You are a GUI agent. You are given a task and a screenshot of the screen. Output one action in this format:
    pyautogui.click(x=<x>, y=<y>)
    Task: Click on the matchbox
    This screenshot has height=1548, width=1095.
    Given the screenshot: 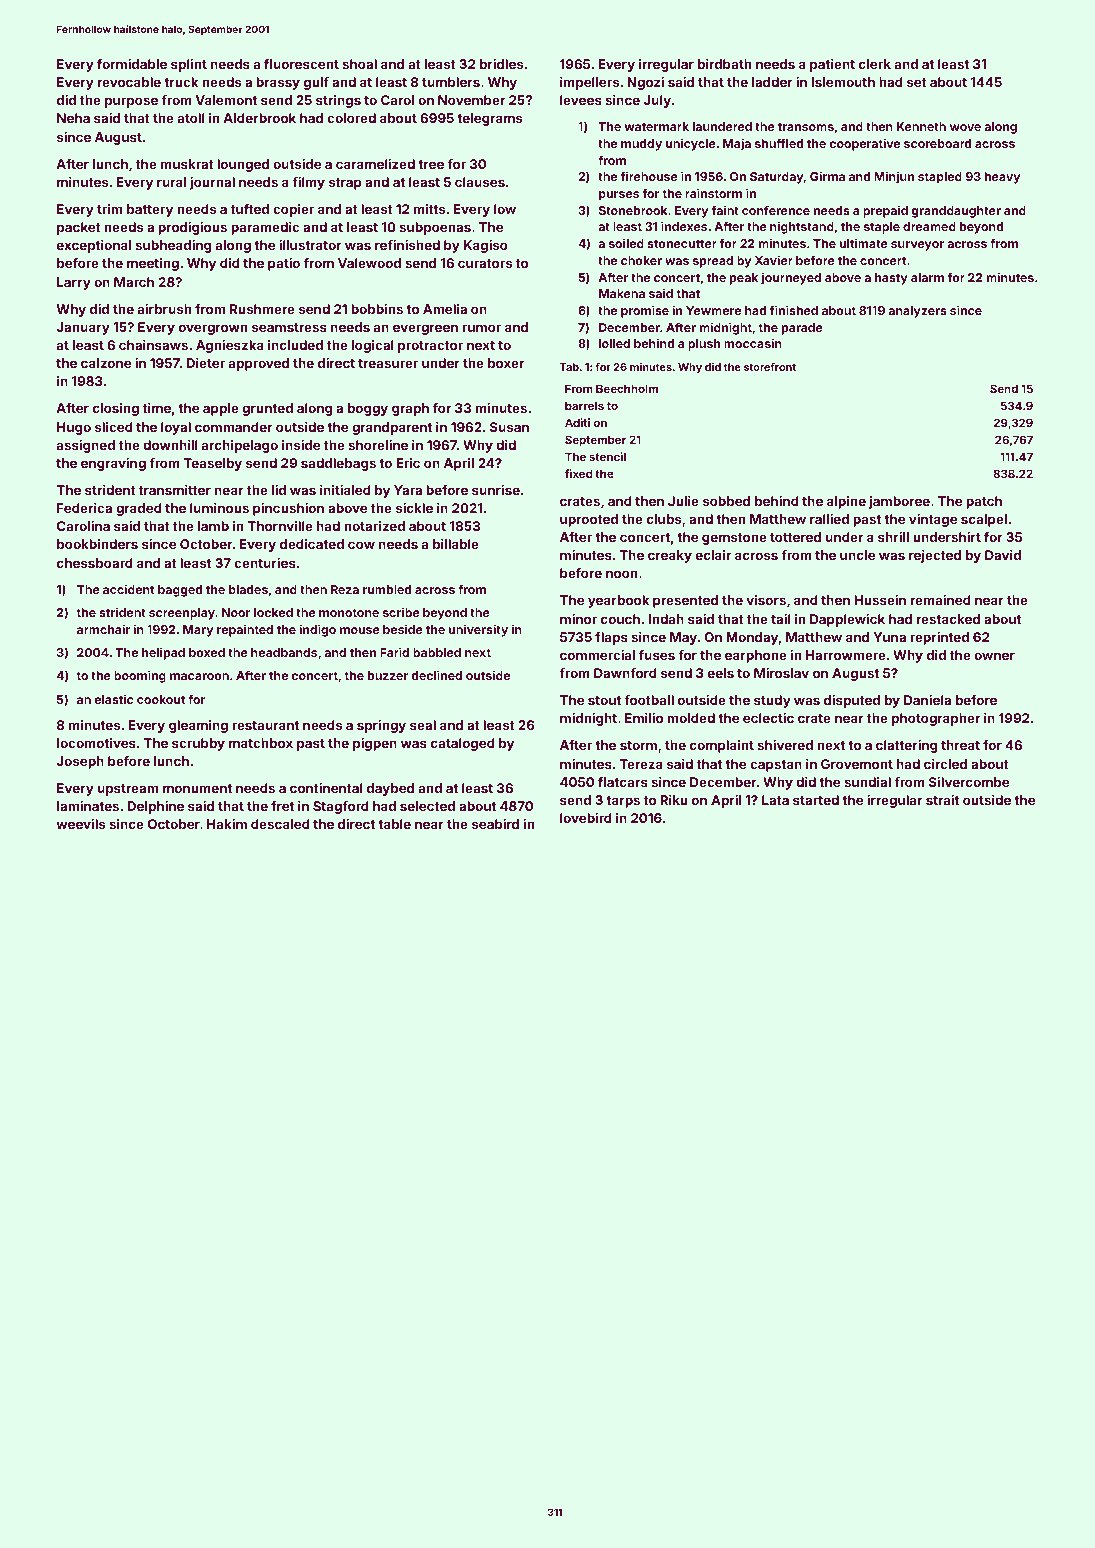 What is the action you would take?
    pyautogui.click(x=261, y=743)
